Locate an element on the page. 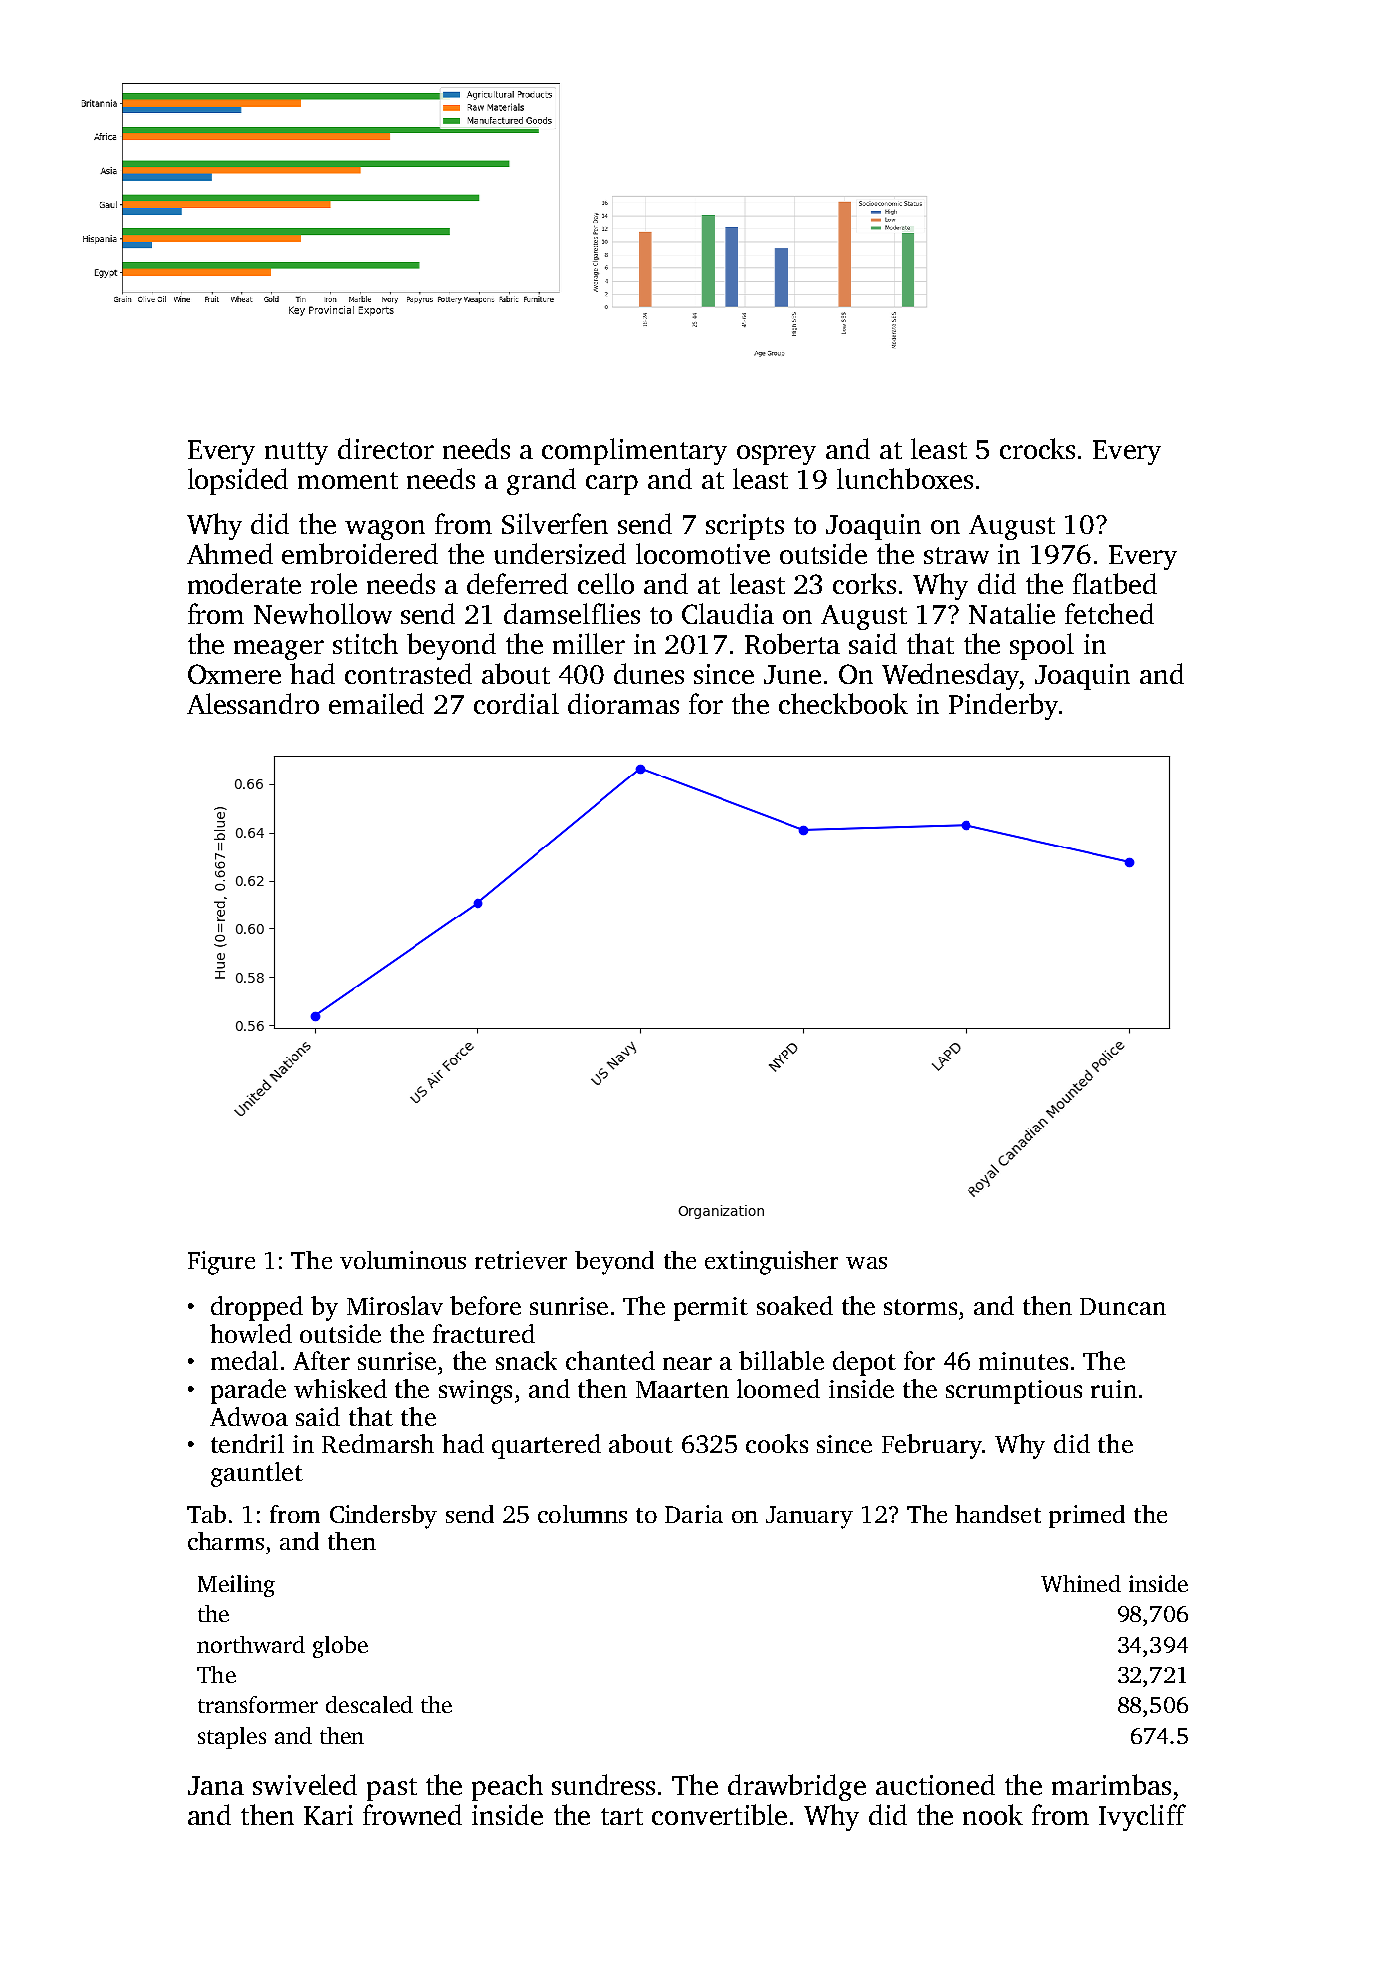  lopsided is located at coordinates (238, 481).
